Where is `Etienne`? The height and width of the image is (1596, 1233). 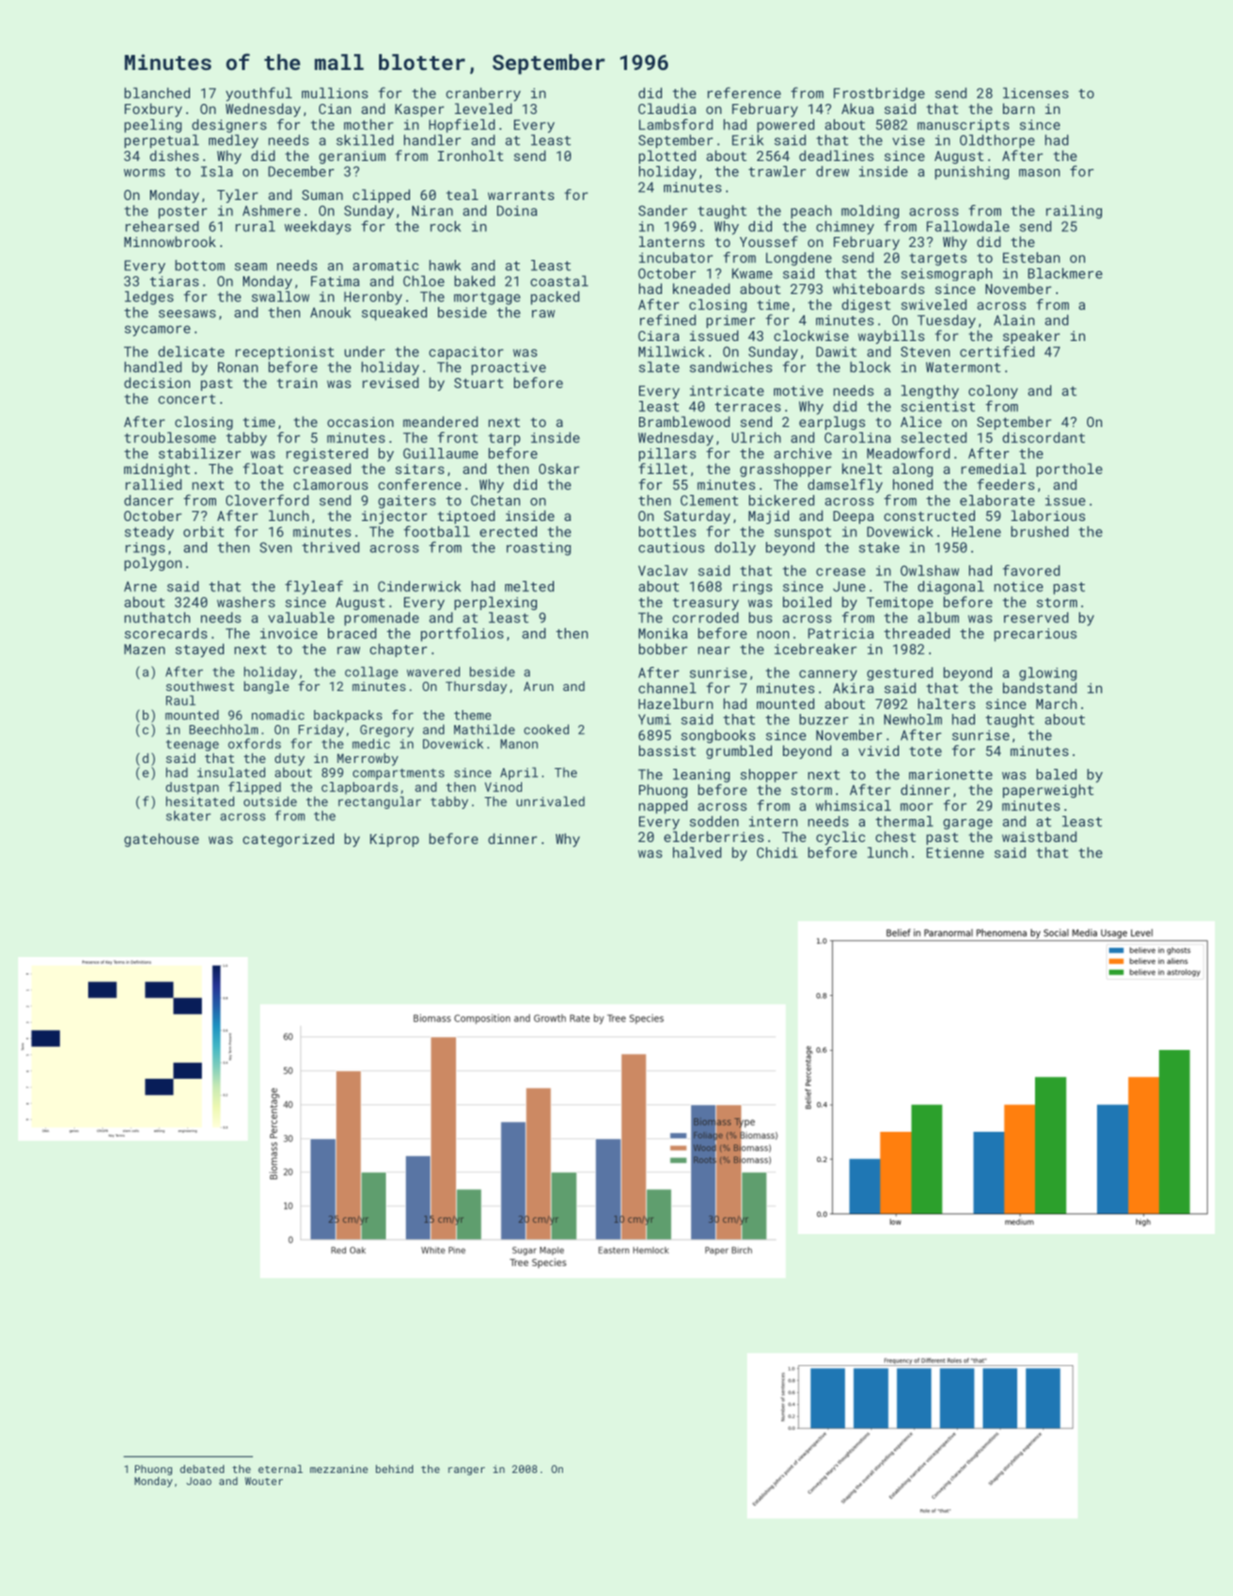
Etienne is located at coordinates (955, 852).
